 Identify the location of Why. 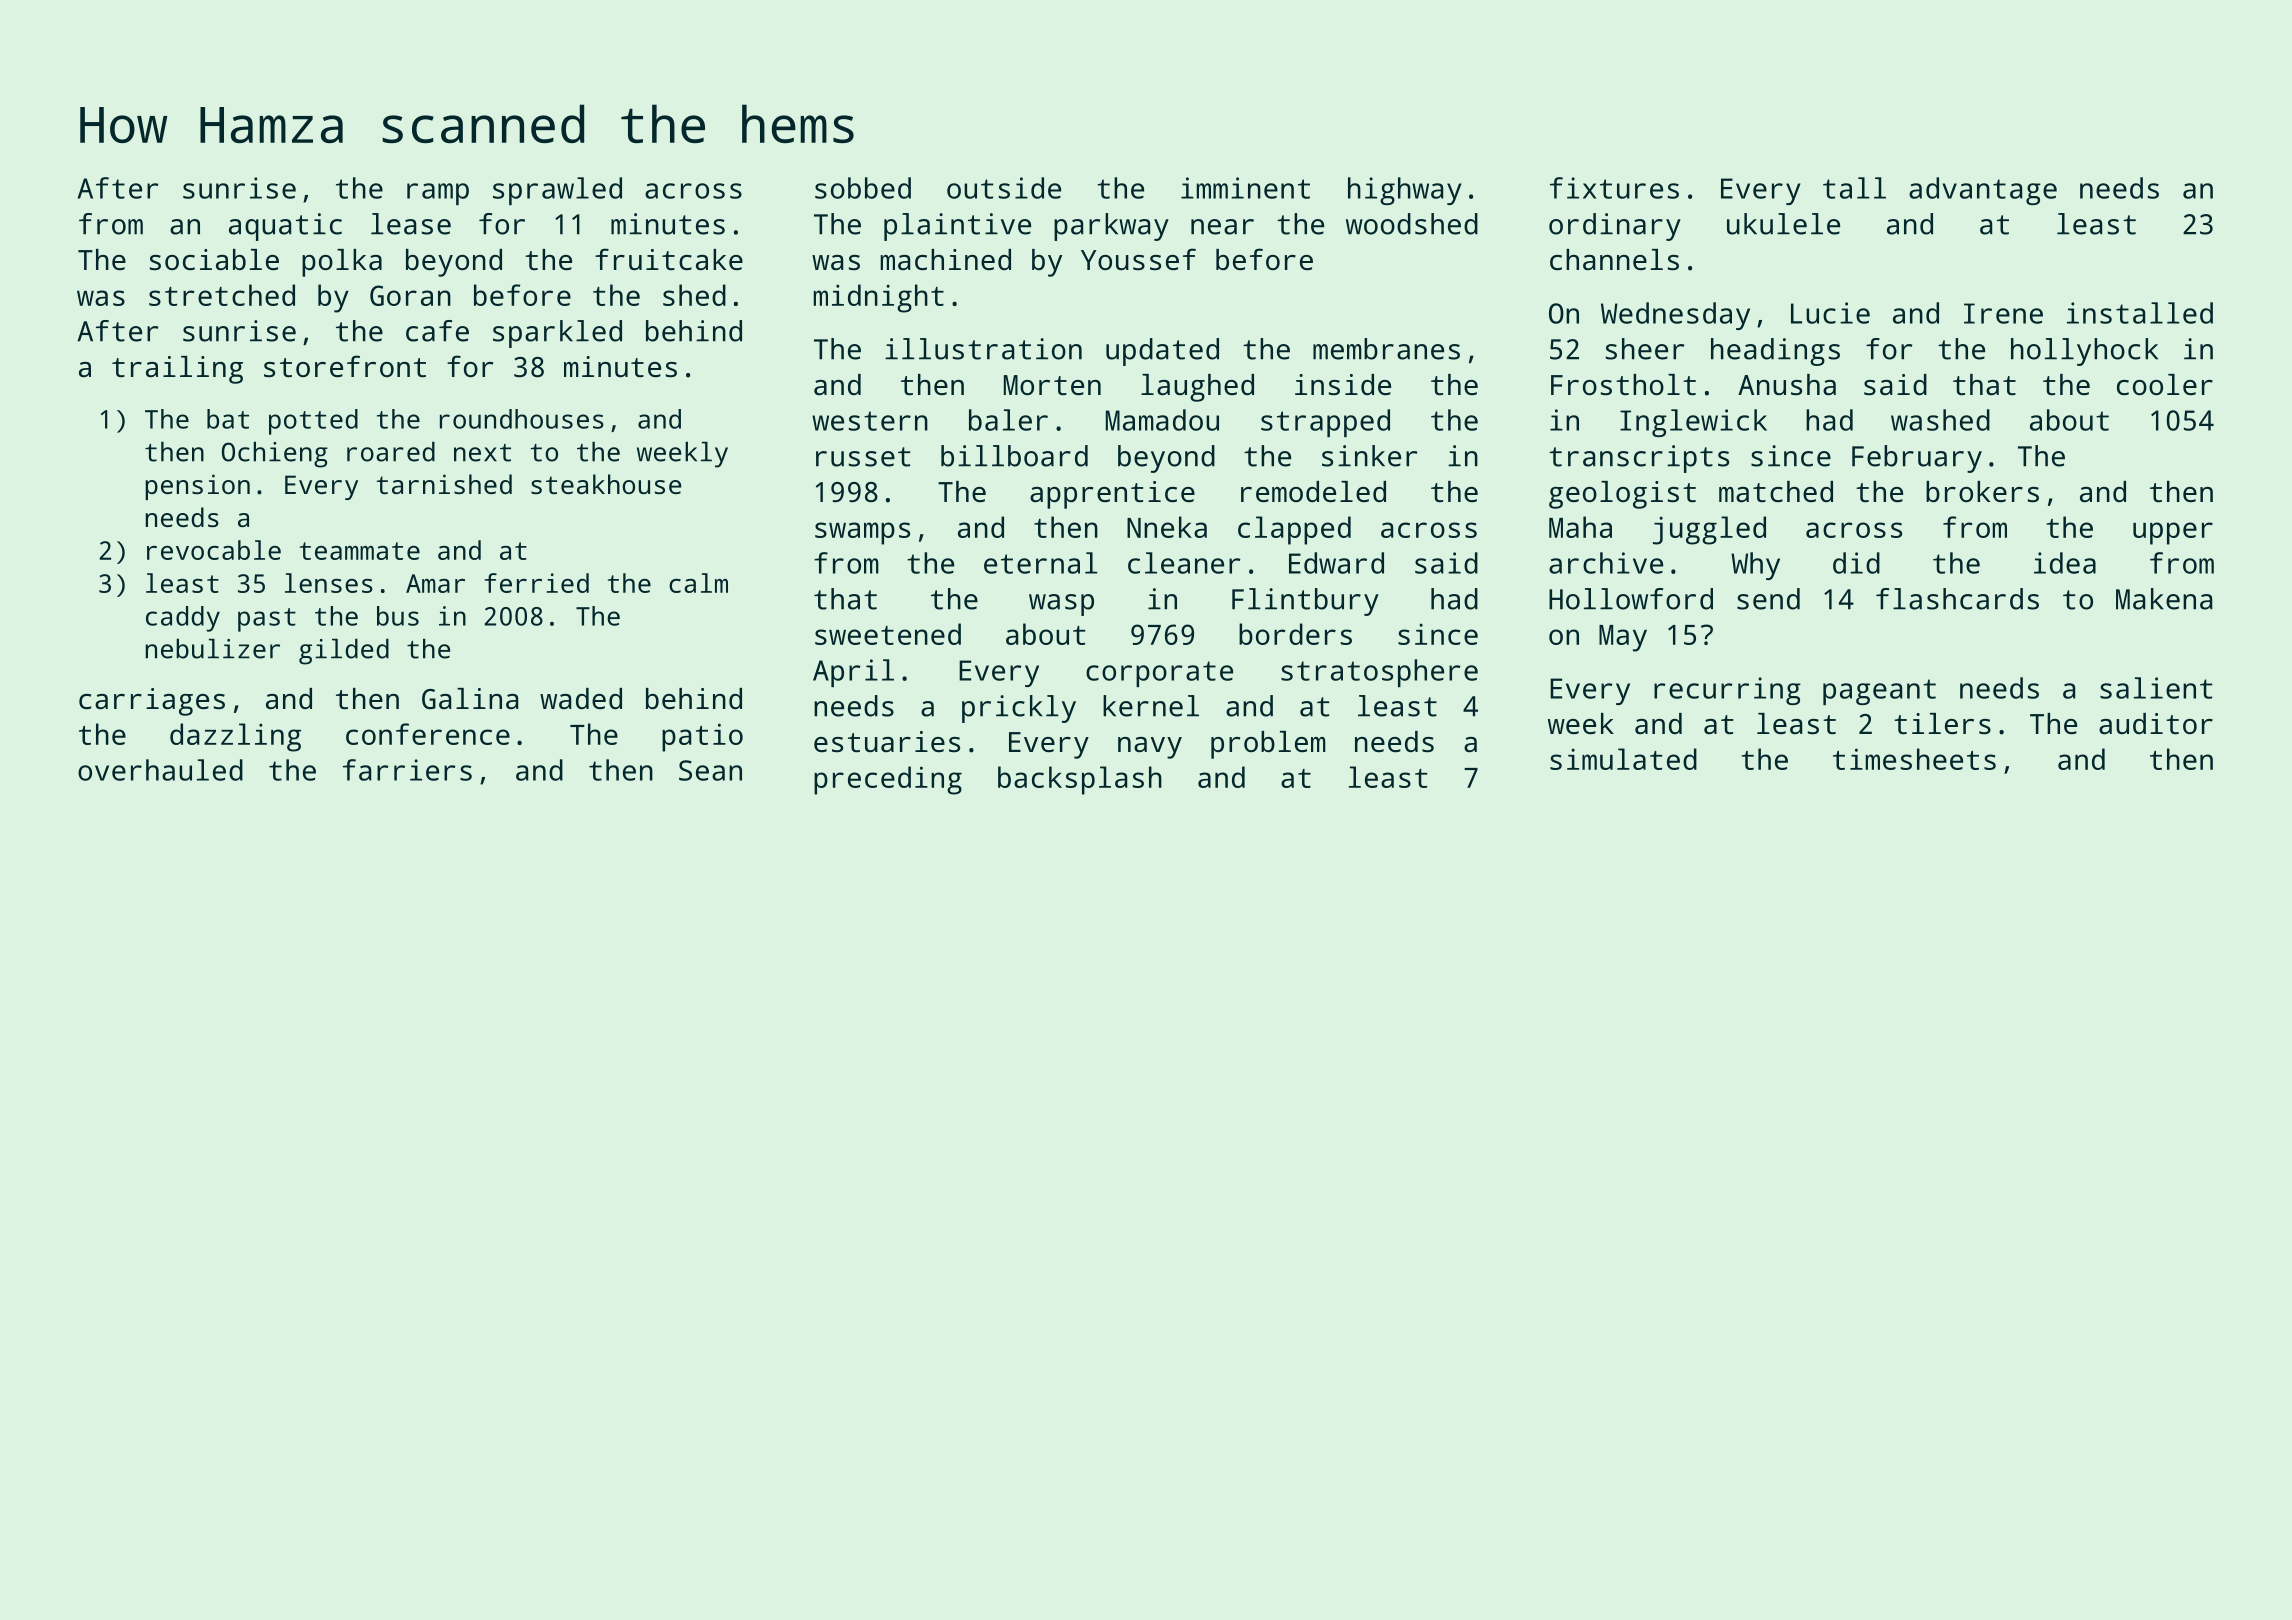
(1755, 566).
